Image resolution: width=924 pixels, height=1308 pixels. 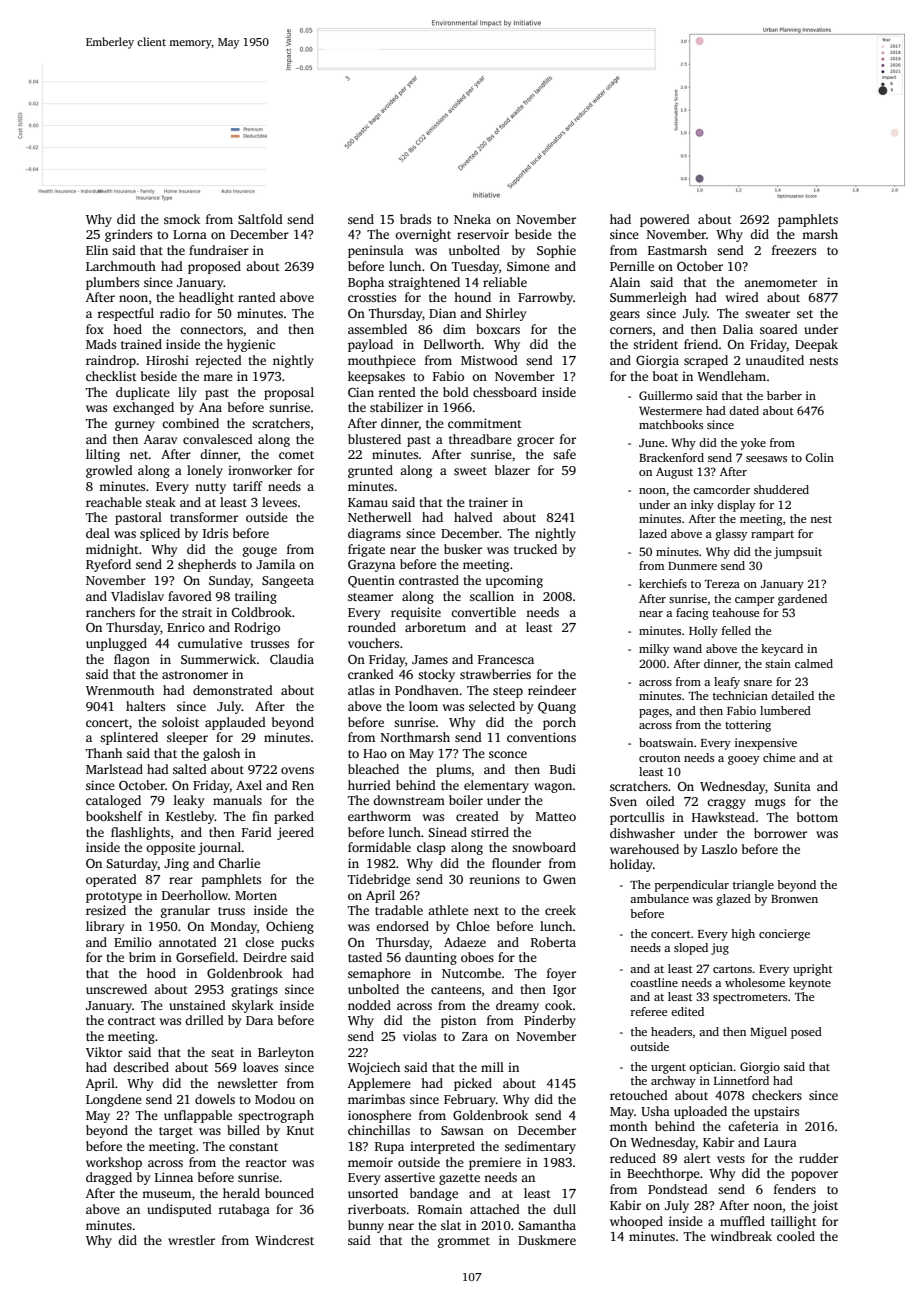 I want to click on convalesced, so click(x=218, y=439).
